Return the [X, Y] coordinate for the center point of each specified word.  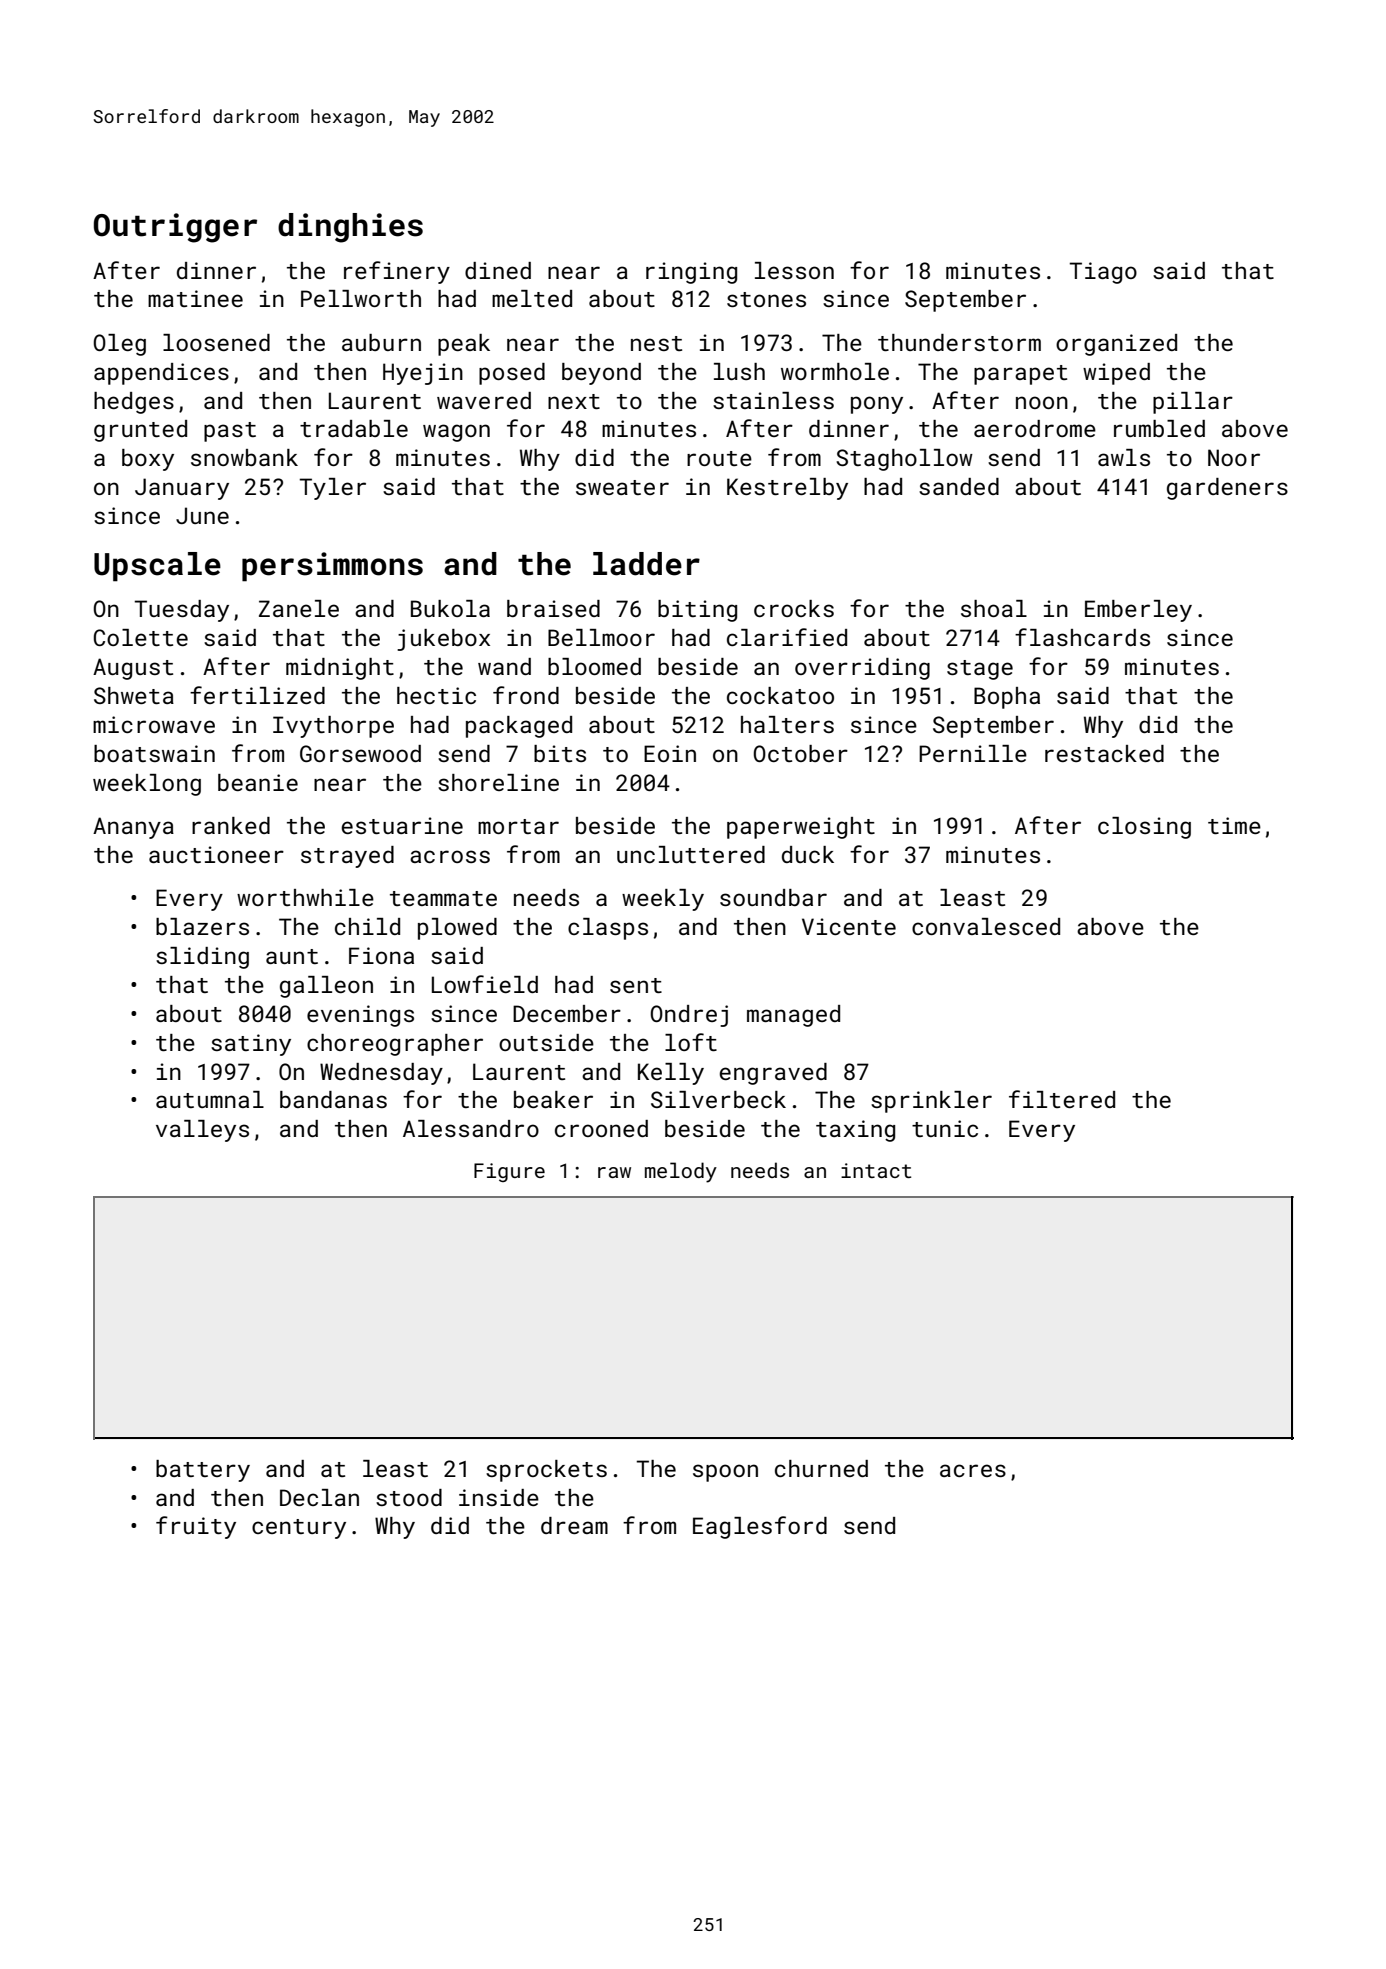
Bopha [1007, 698]
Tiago [1103, 273]
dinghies [350, 228]
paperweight [801, 828]
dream [574, 1525]
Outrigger [175, 228]
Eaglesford [760, 1527]
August [133, 669]
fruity [196, 1527]
